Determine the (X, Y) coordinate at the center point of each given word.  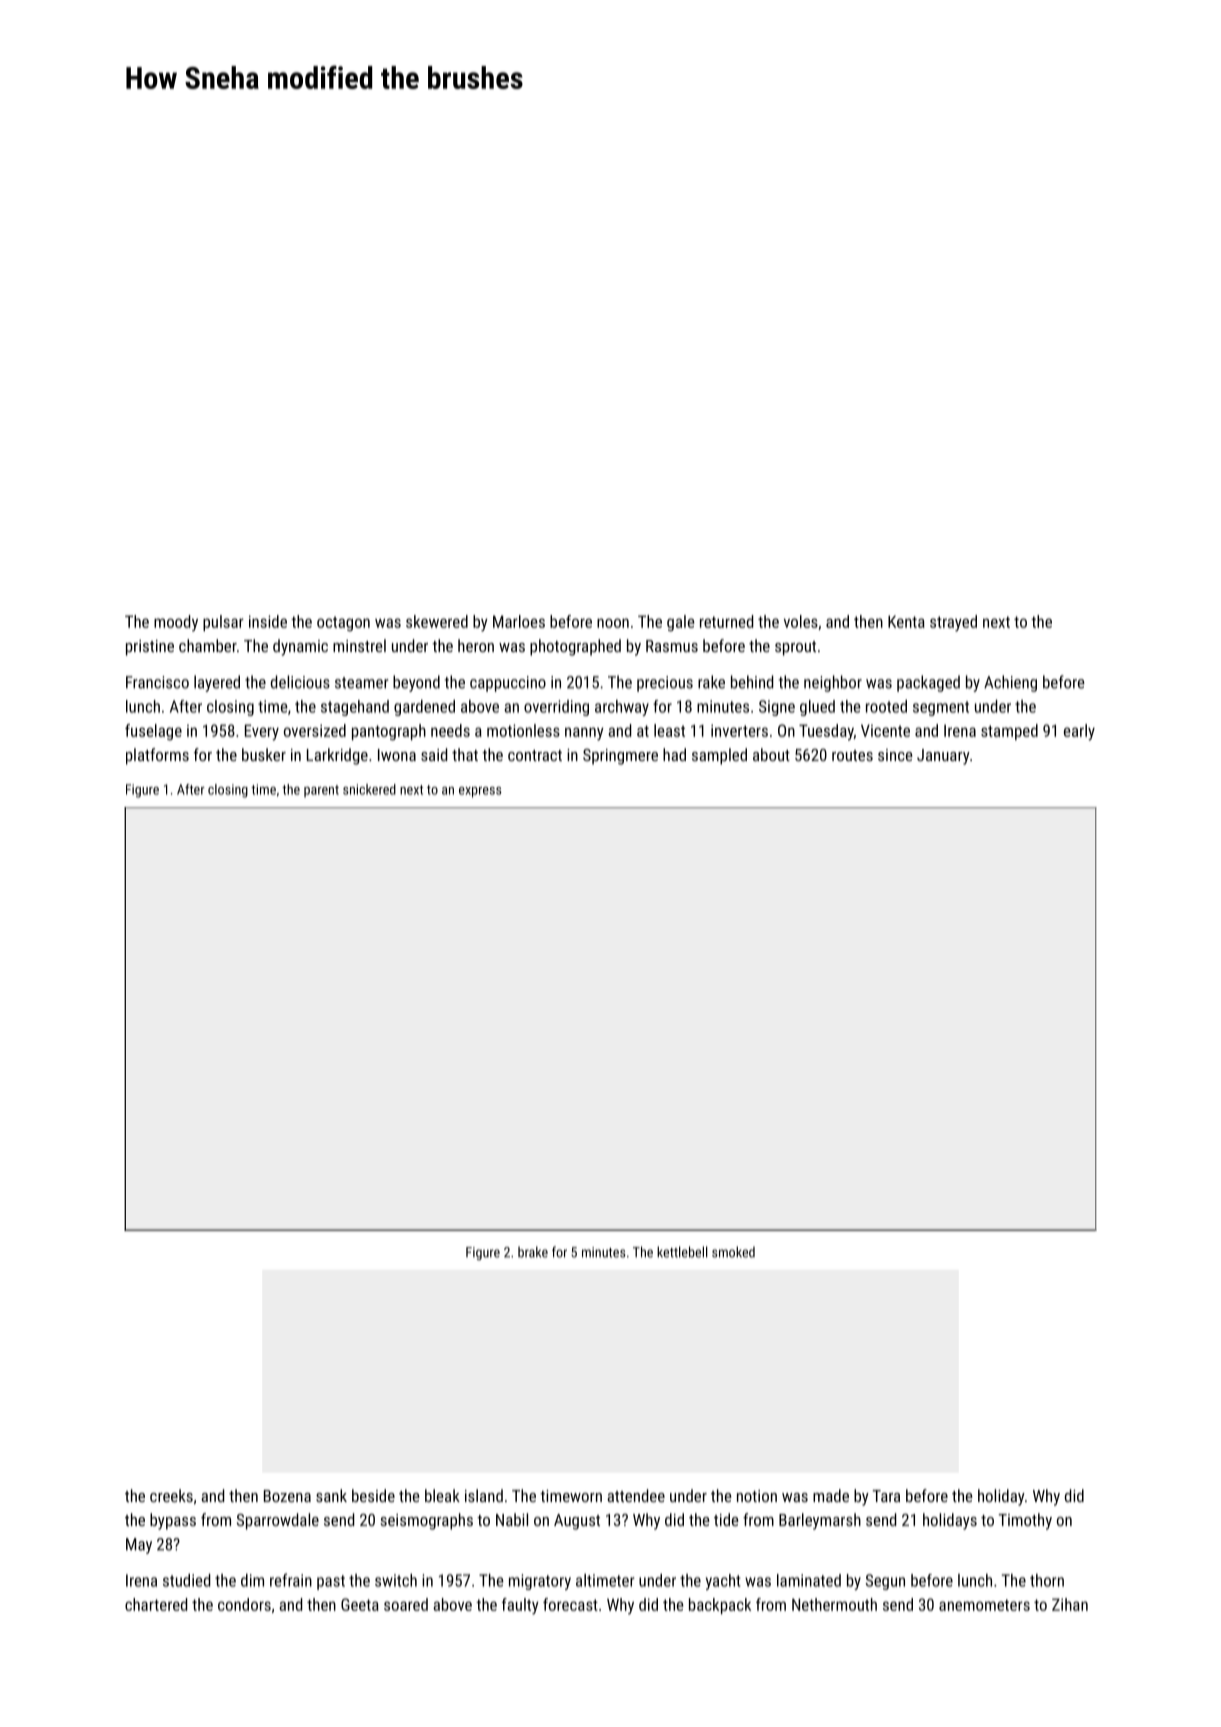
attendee (636, 1495)
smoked (733, 1252)
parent (321, 791)
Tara (886, 1496)
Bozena (287, 1496)
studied (186, 1580)
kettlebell (682, 1252)
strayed (953, 623)
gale (681, 623)
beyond (416, 683)
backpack (720, 1606)
